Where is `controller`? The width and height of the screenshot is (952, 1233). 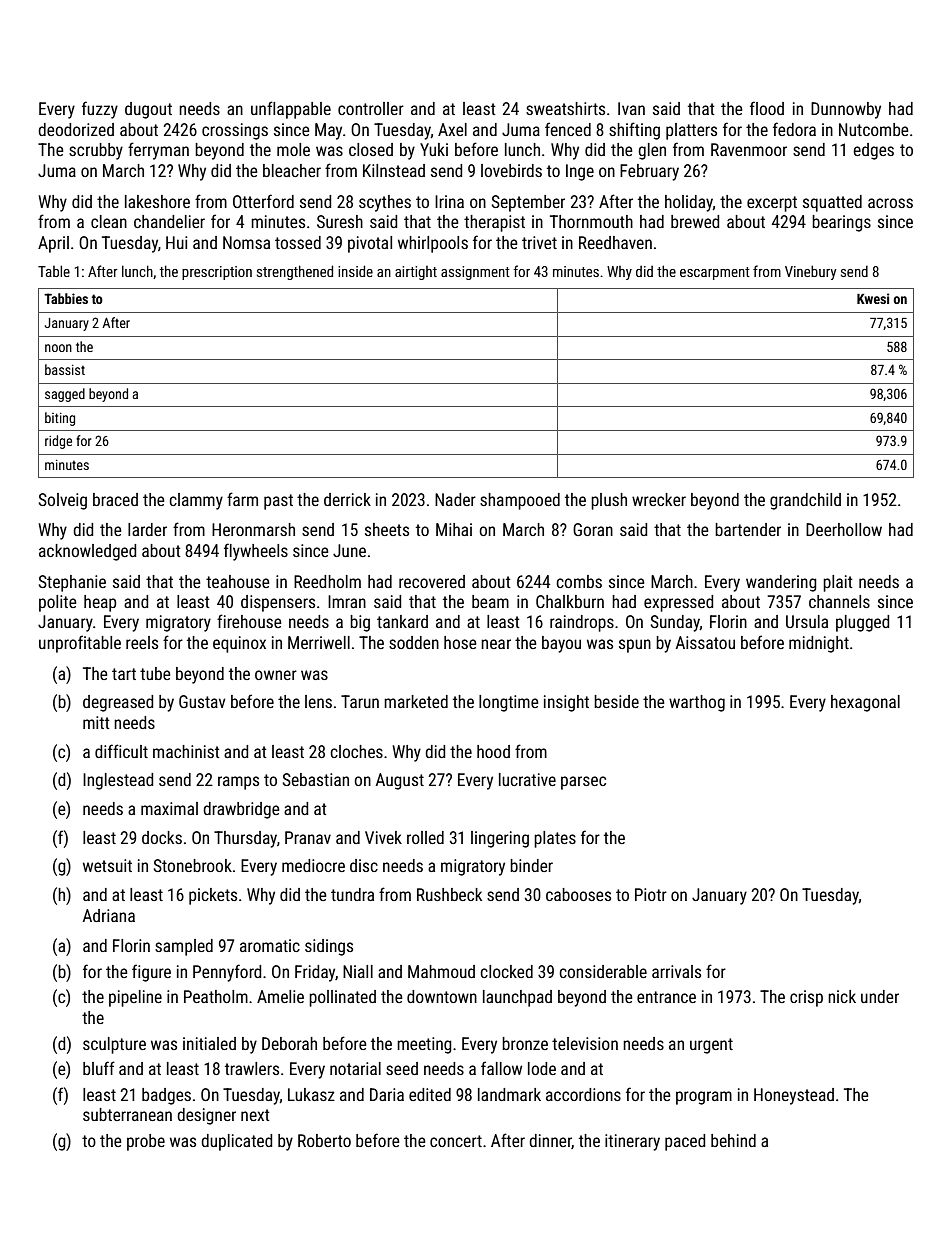 controller is located at coordinates (371, 108).
